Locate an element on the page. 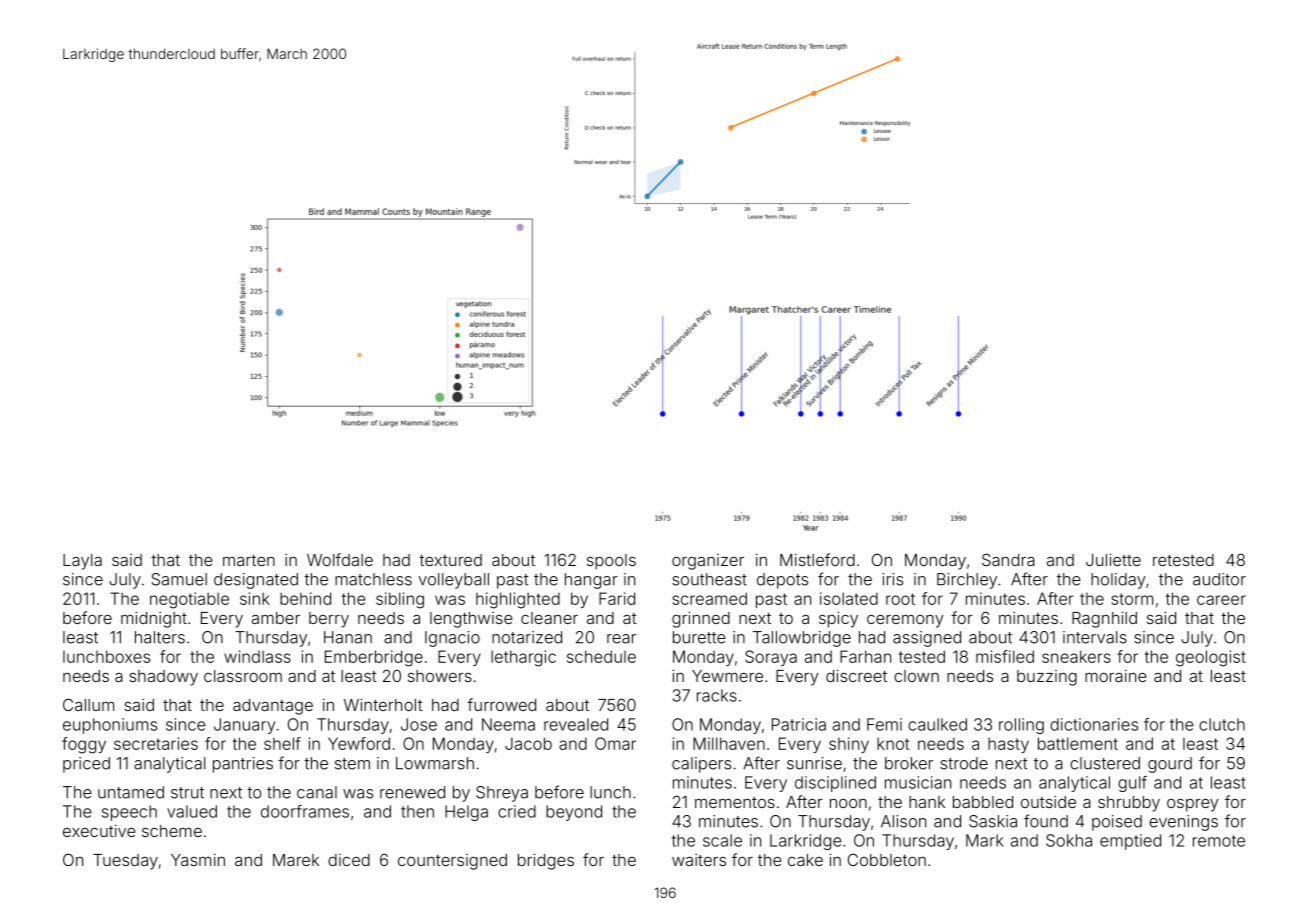 The height and width of the document is (924, 1308). then is located at coordinates (417, 811).
